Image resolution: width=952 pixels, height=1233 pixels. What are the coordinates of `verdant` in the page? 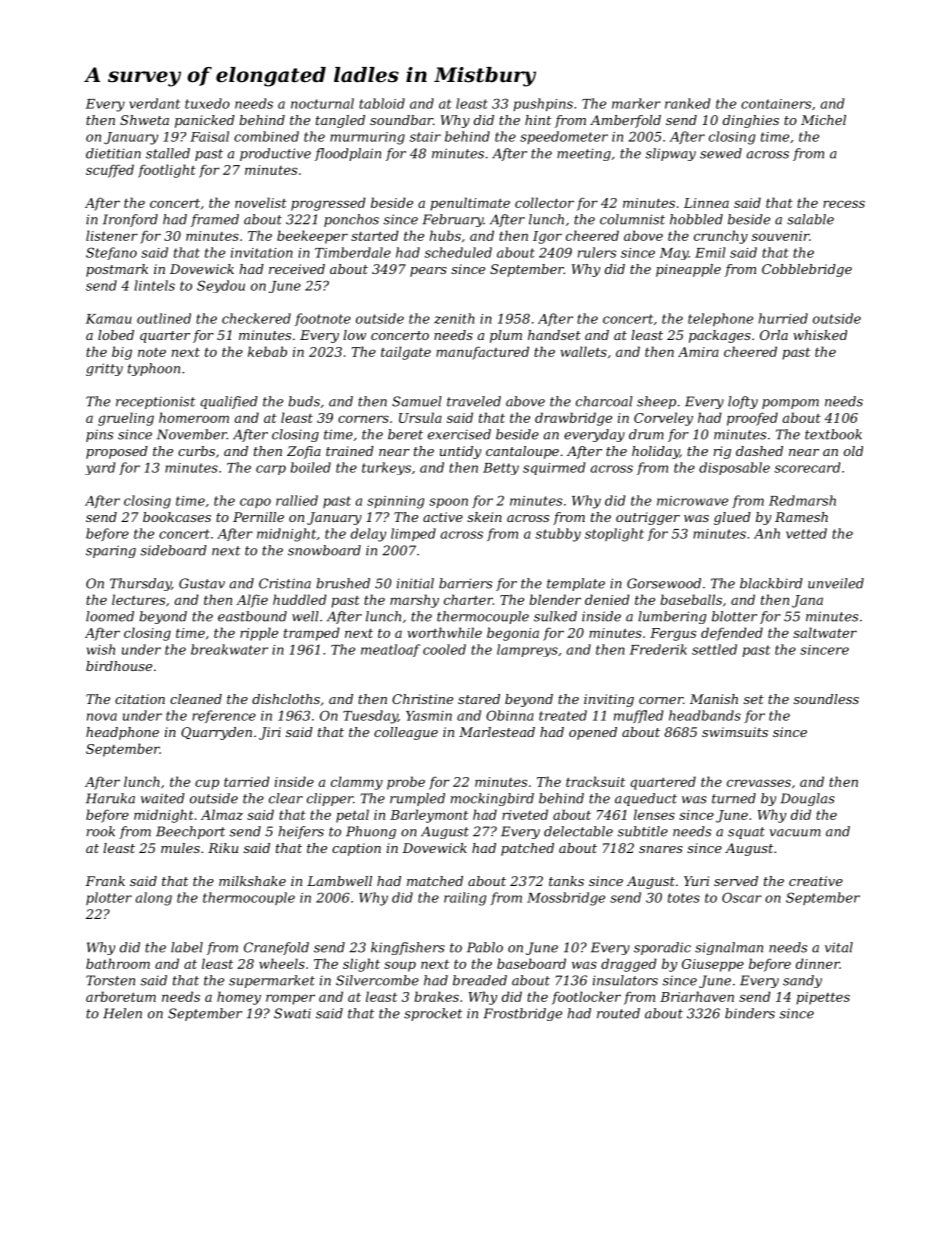 It's located at (155, 103).
